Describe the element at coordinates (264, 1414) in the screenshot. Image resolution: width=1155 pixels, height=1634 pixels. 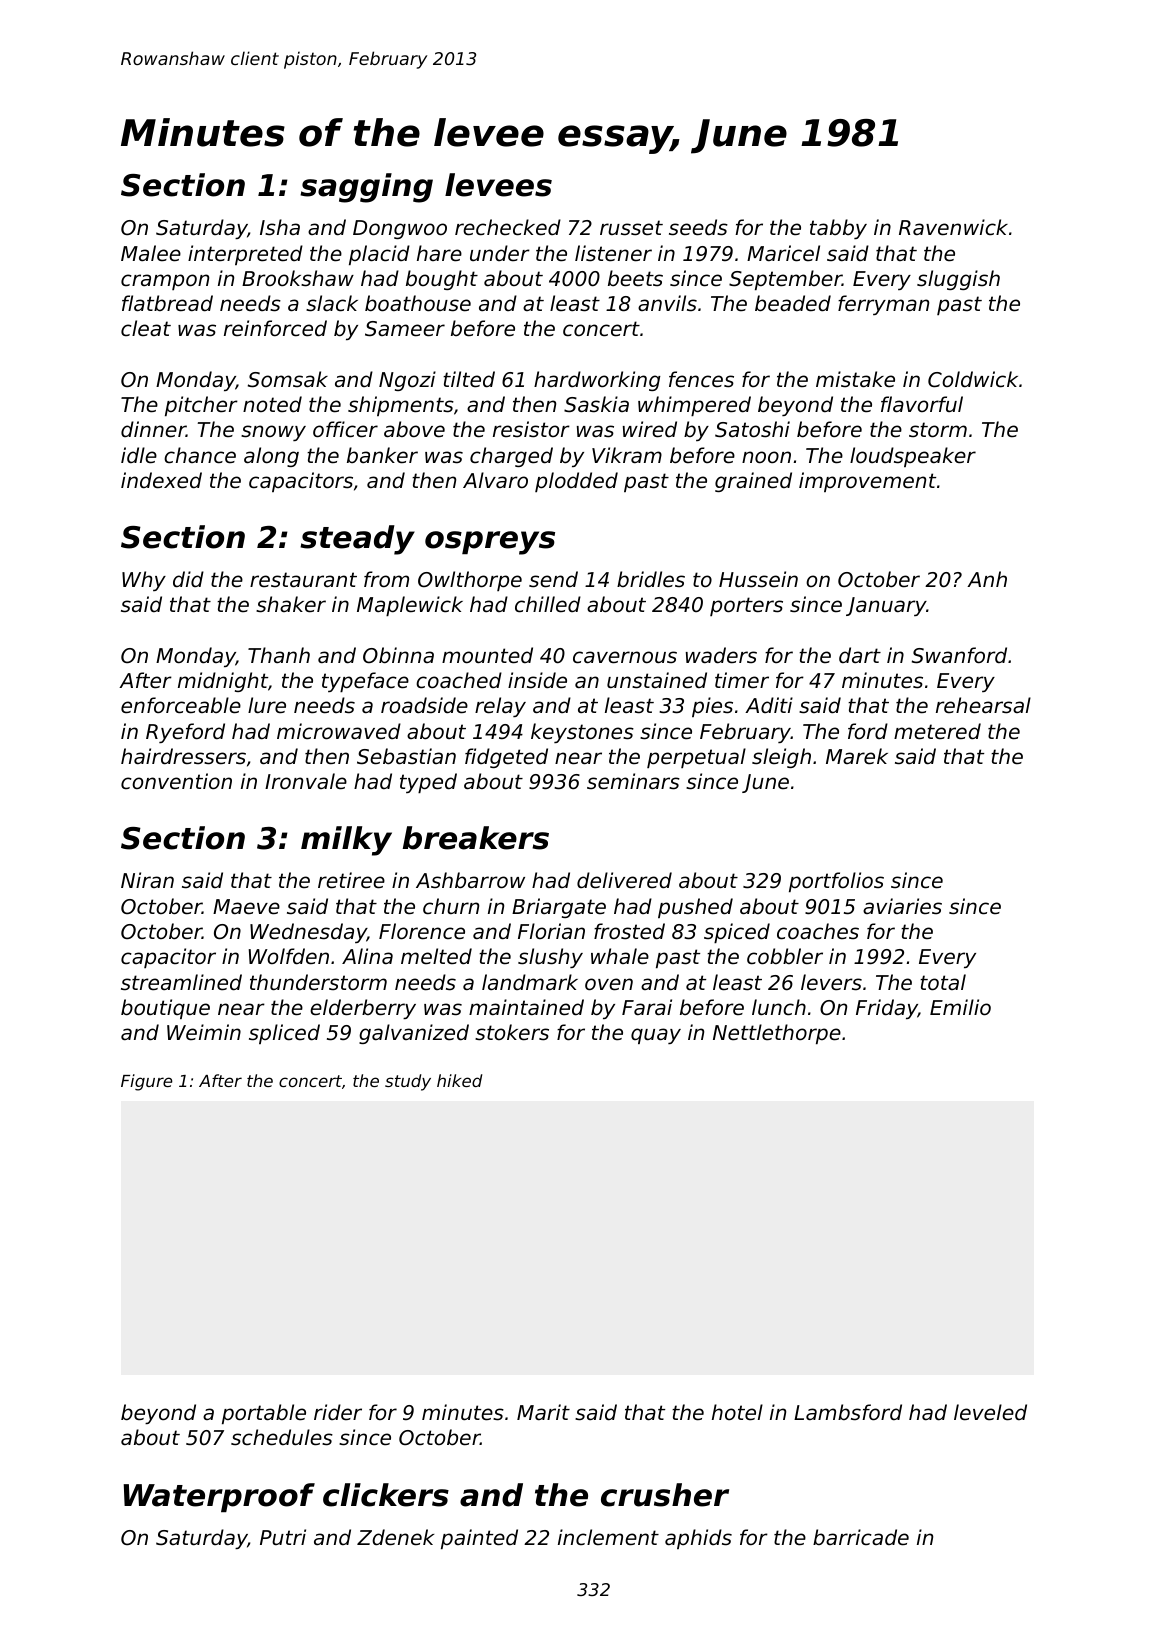
I see `portable` at that location.
